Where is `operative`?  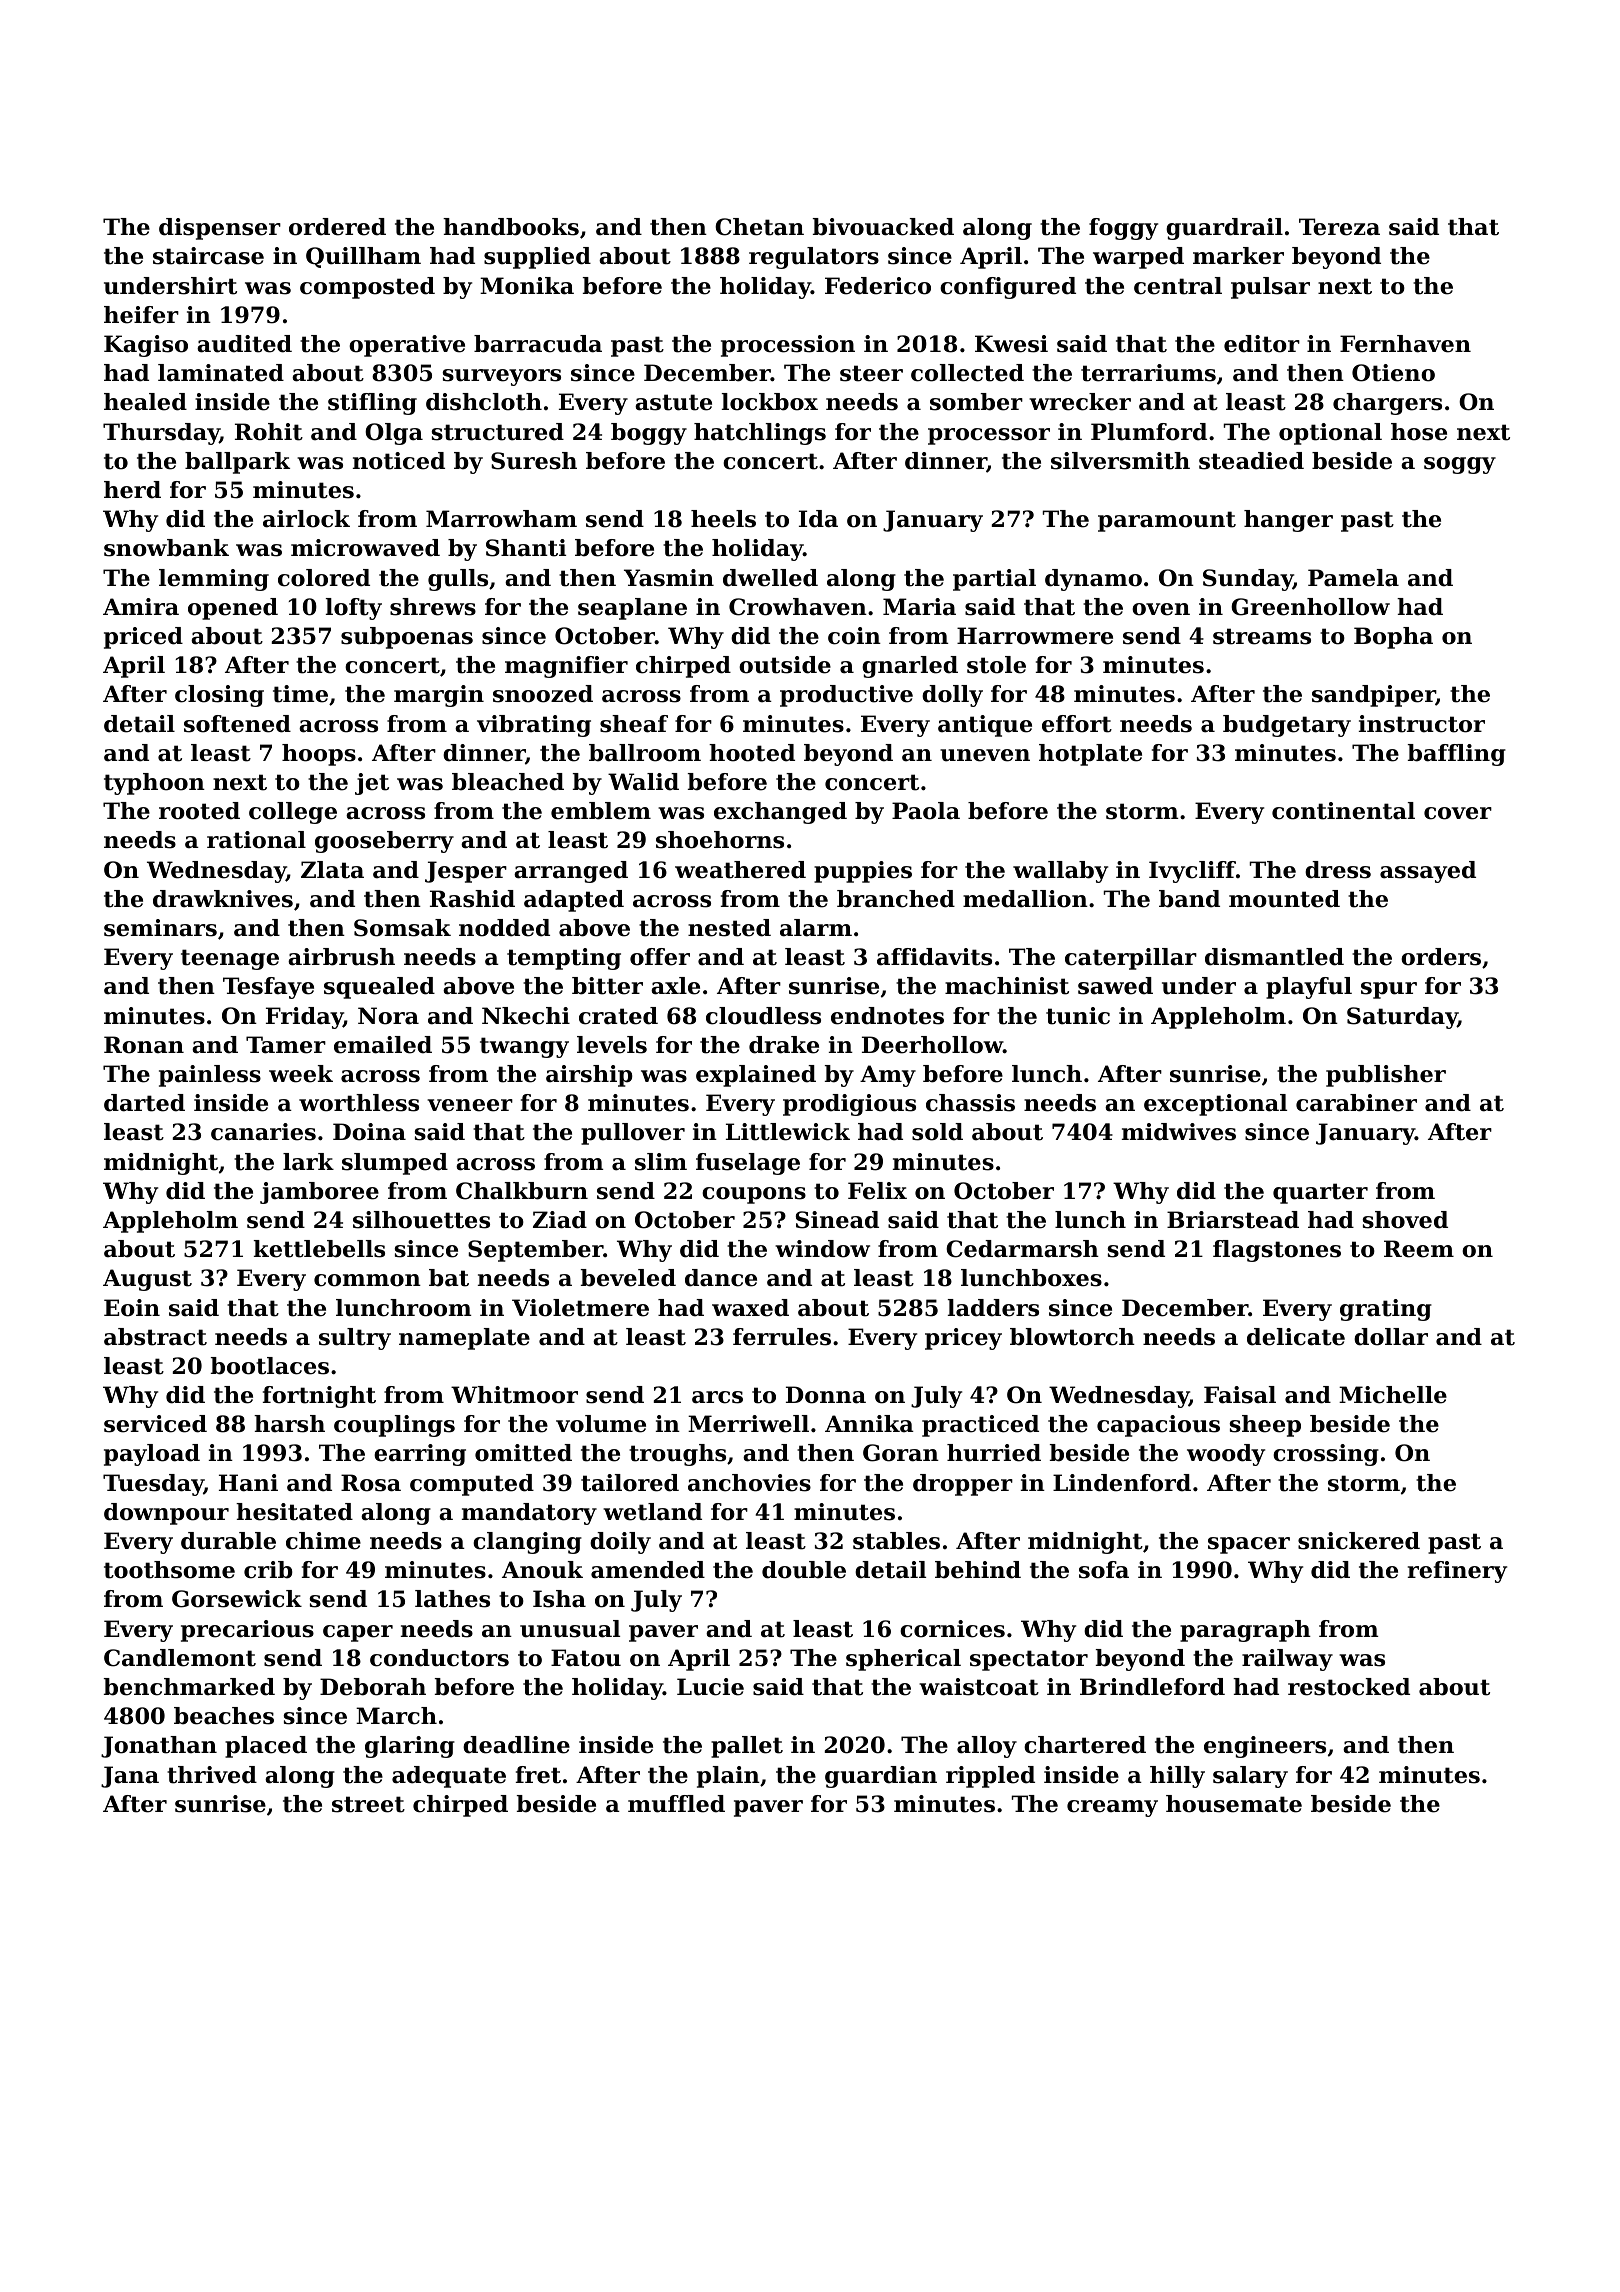 operative is located at coordinates (407, 346).
